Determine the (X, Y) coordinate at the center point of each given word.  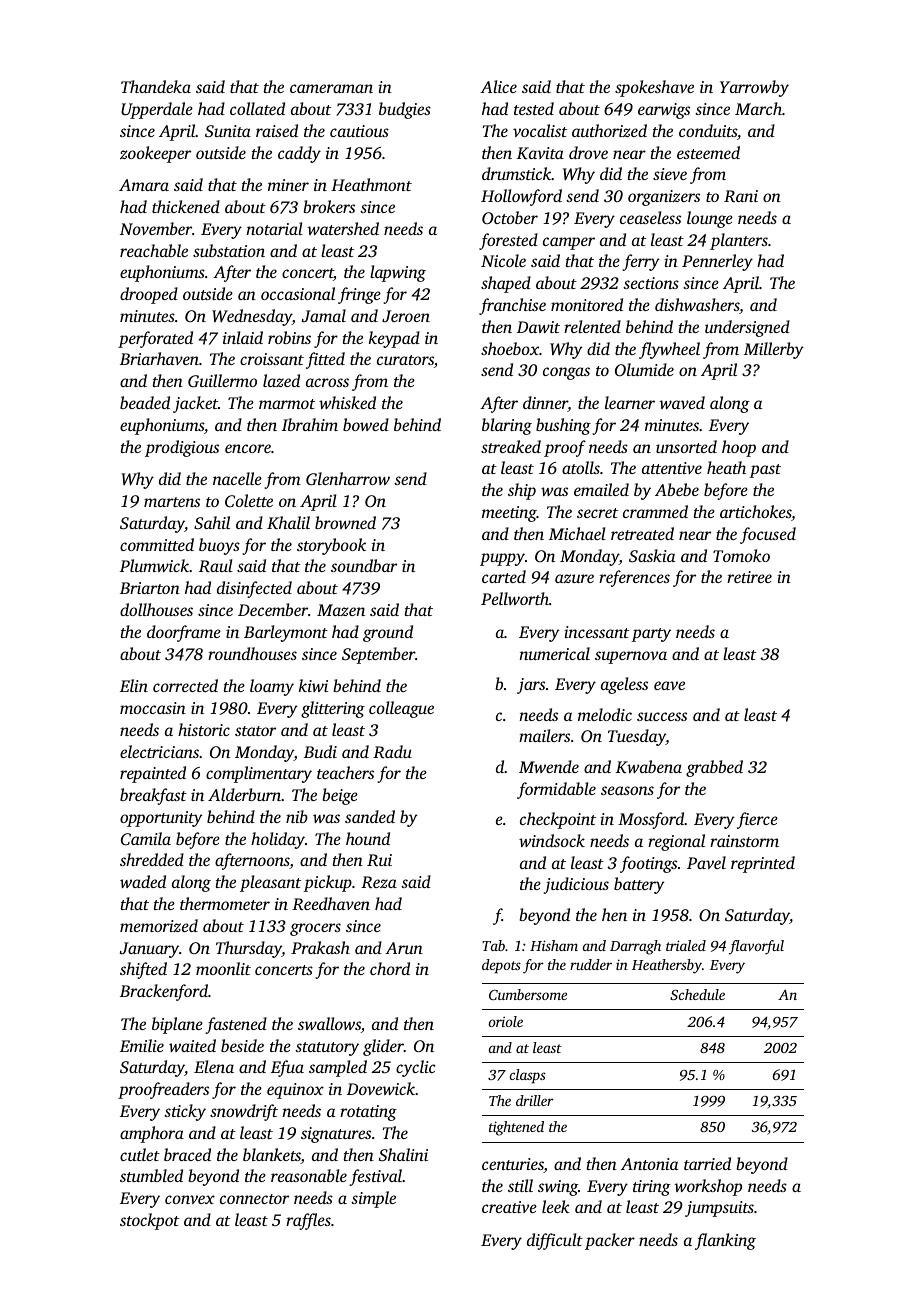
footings (648, 864)
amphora (152, 1134)
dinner (545, 404)
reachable (154, 250)
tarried (707, 1163)
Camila (146, 839)
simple (373, 1199)
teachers (345, 772)
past (765, 471)
